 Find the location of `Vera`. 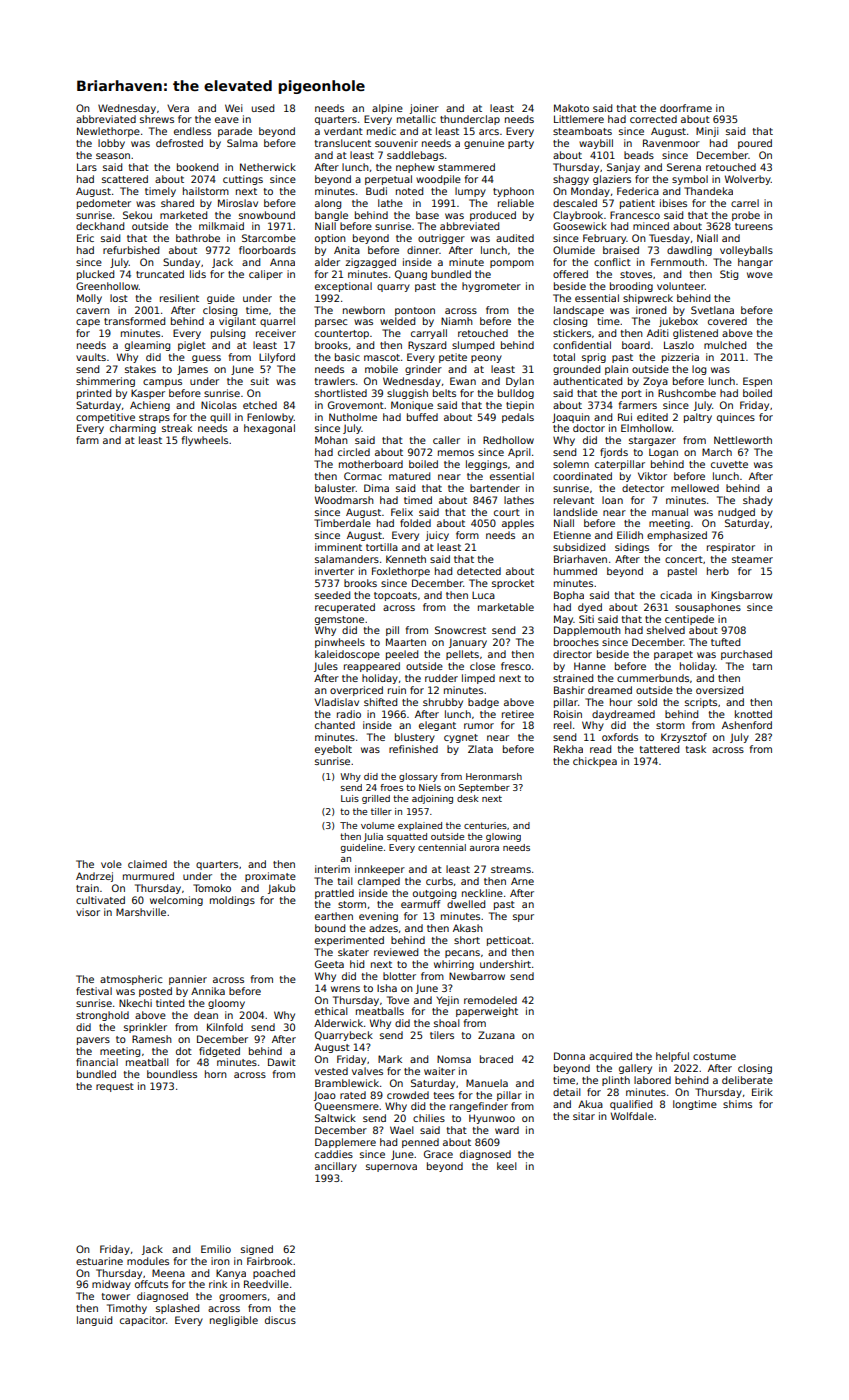

Vera is located at coordinates (178, 108).
